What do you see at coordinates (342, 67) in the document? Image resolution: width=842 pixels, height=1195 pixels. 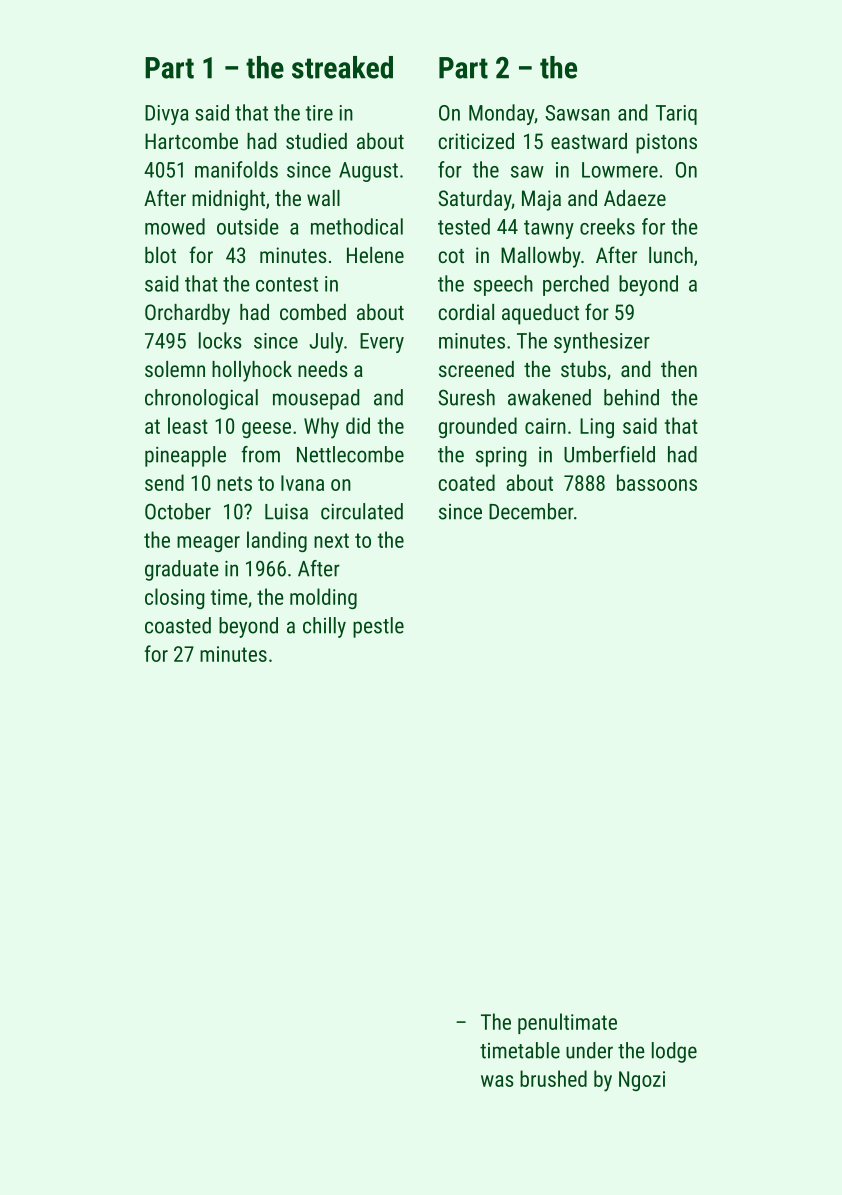 I see `streaked` at bounding box center [342, 67].
